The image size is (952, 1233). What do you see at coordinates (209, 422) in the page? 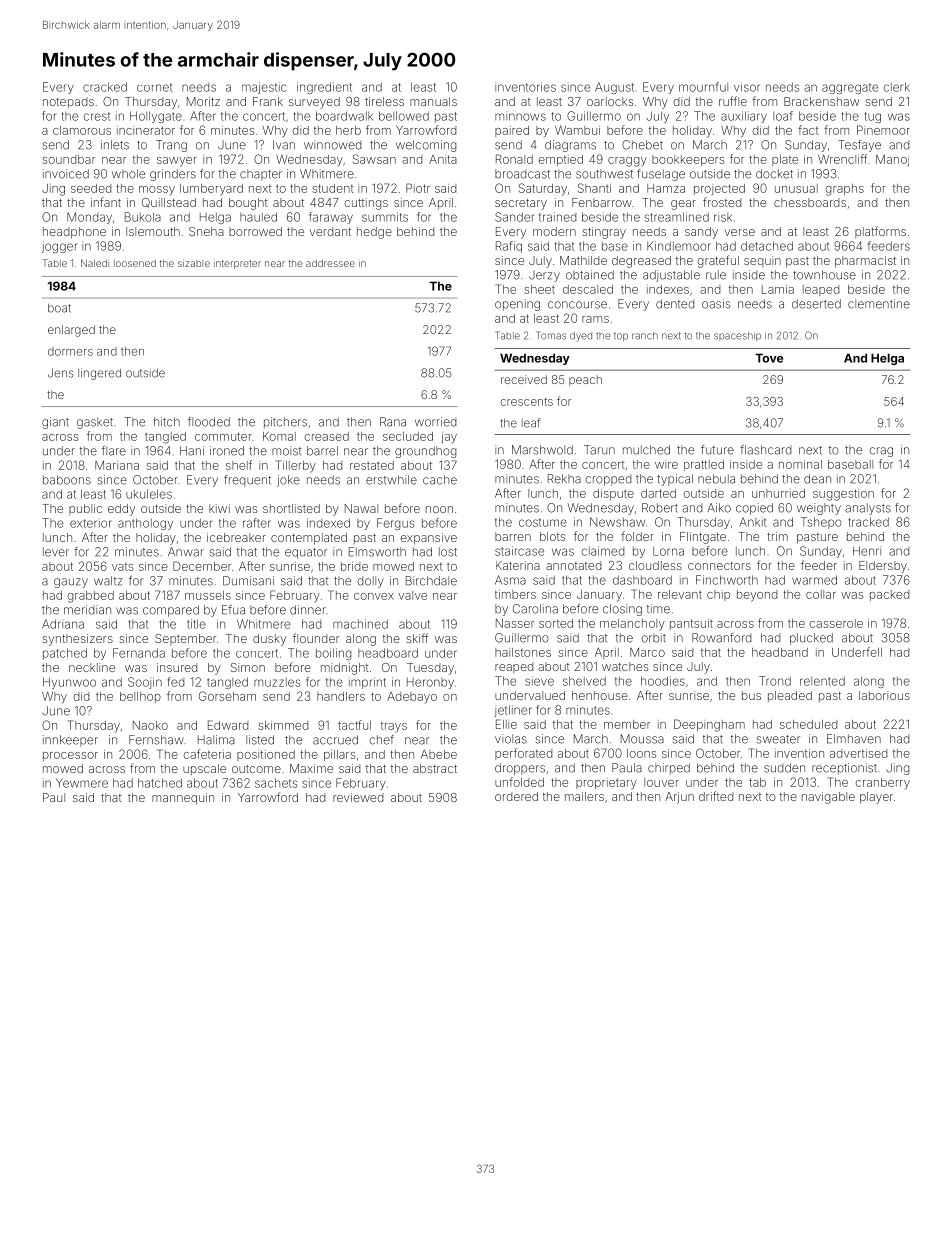
I see `flooded` at bounding box center [209, 422].
